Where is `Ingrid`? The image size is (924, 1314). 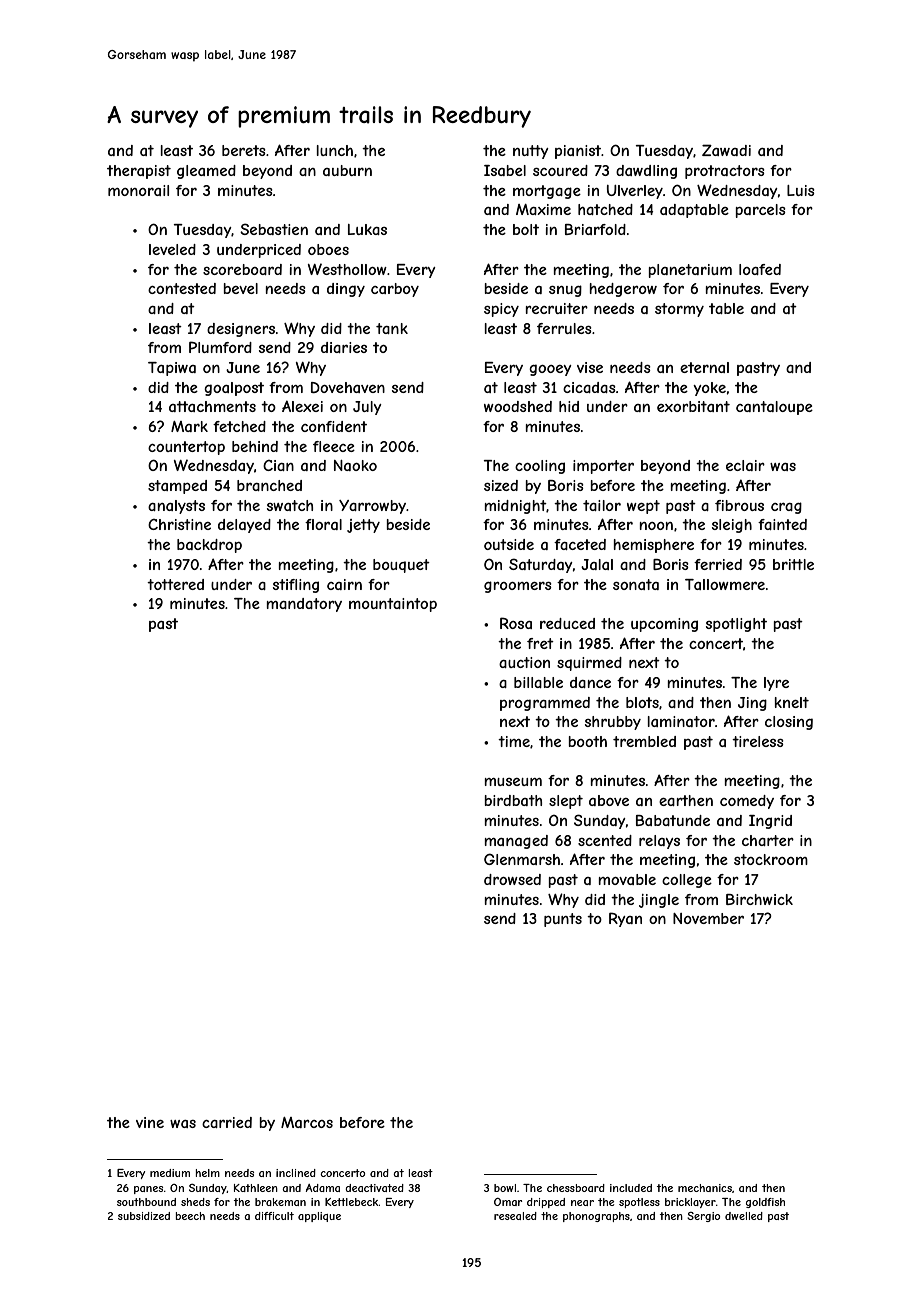
Ingrid is located at coordinates (770, 822).
